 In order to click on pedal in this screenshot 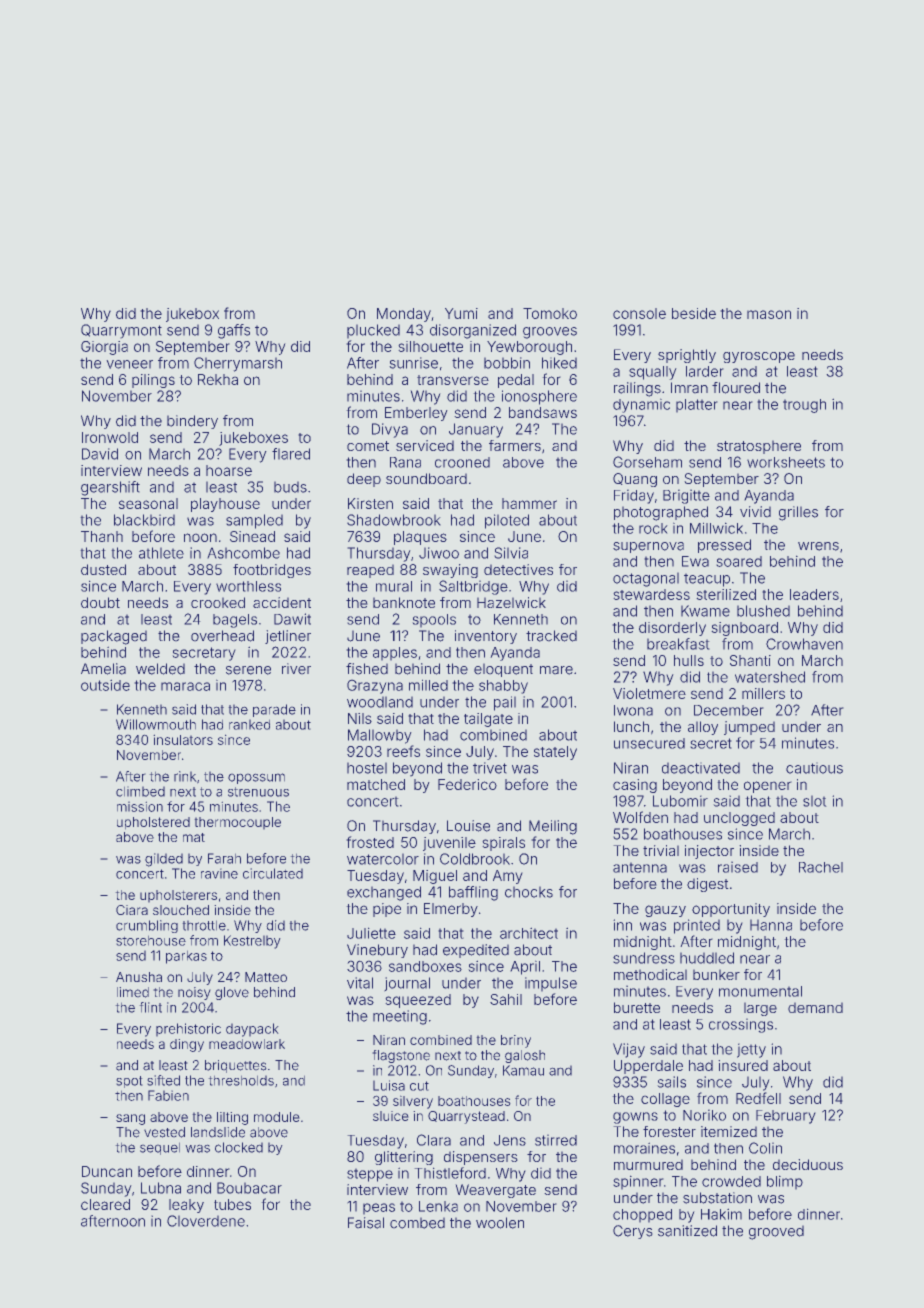, I will do `click(516, 381)`.
